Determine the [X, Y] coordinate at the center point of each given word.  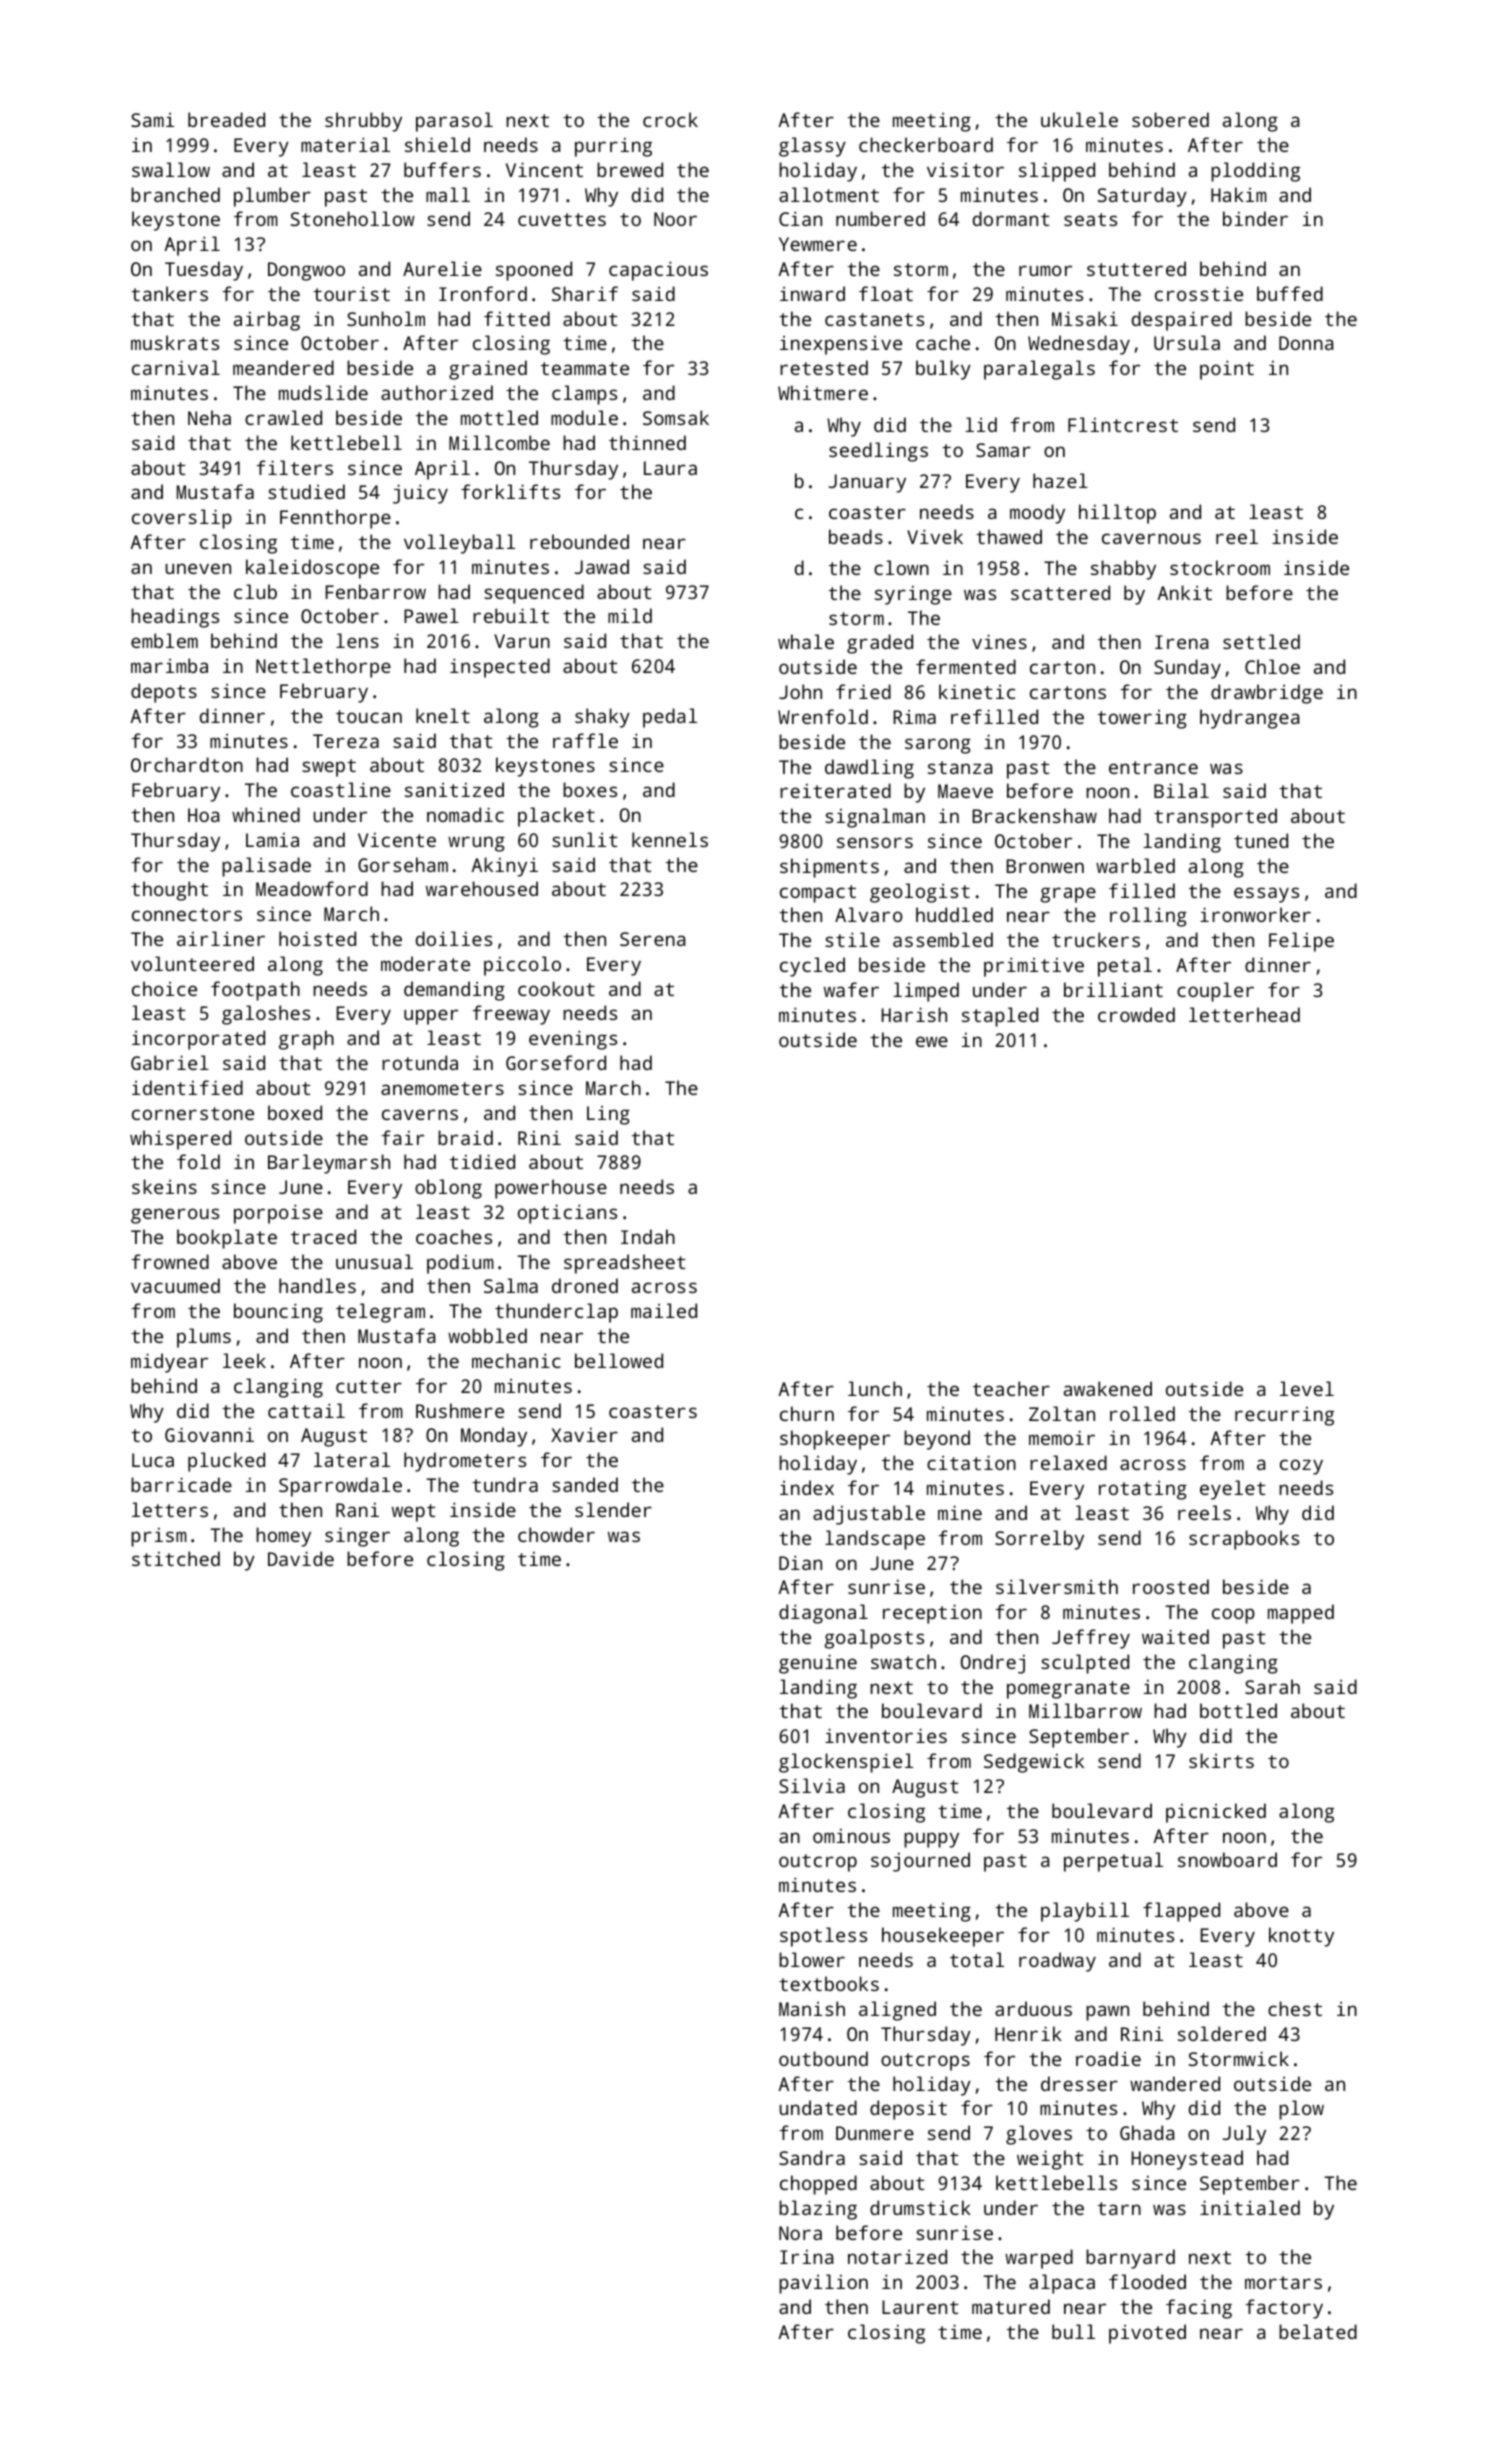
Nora [800, 2233]
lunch [875, 1388]
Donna [1306, 343]
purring [613, 147]
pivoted [1147, 2334]
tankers [169, 293]
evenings [573, 1040]
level [1307, 1388]
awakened [1108, 1388]
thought [169, 891]
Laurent [920, 2307]
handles [317, 1285]
